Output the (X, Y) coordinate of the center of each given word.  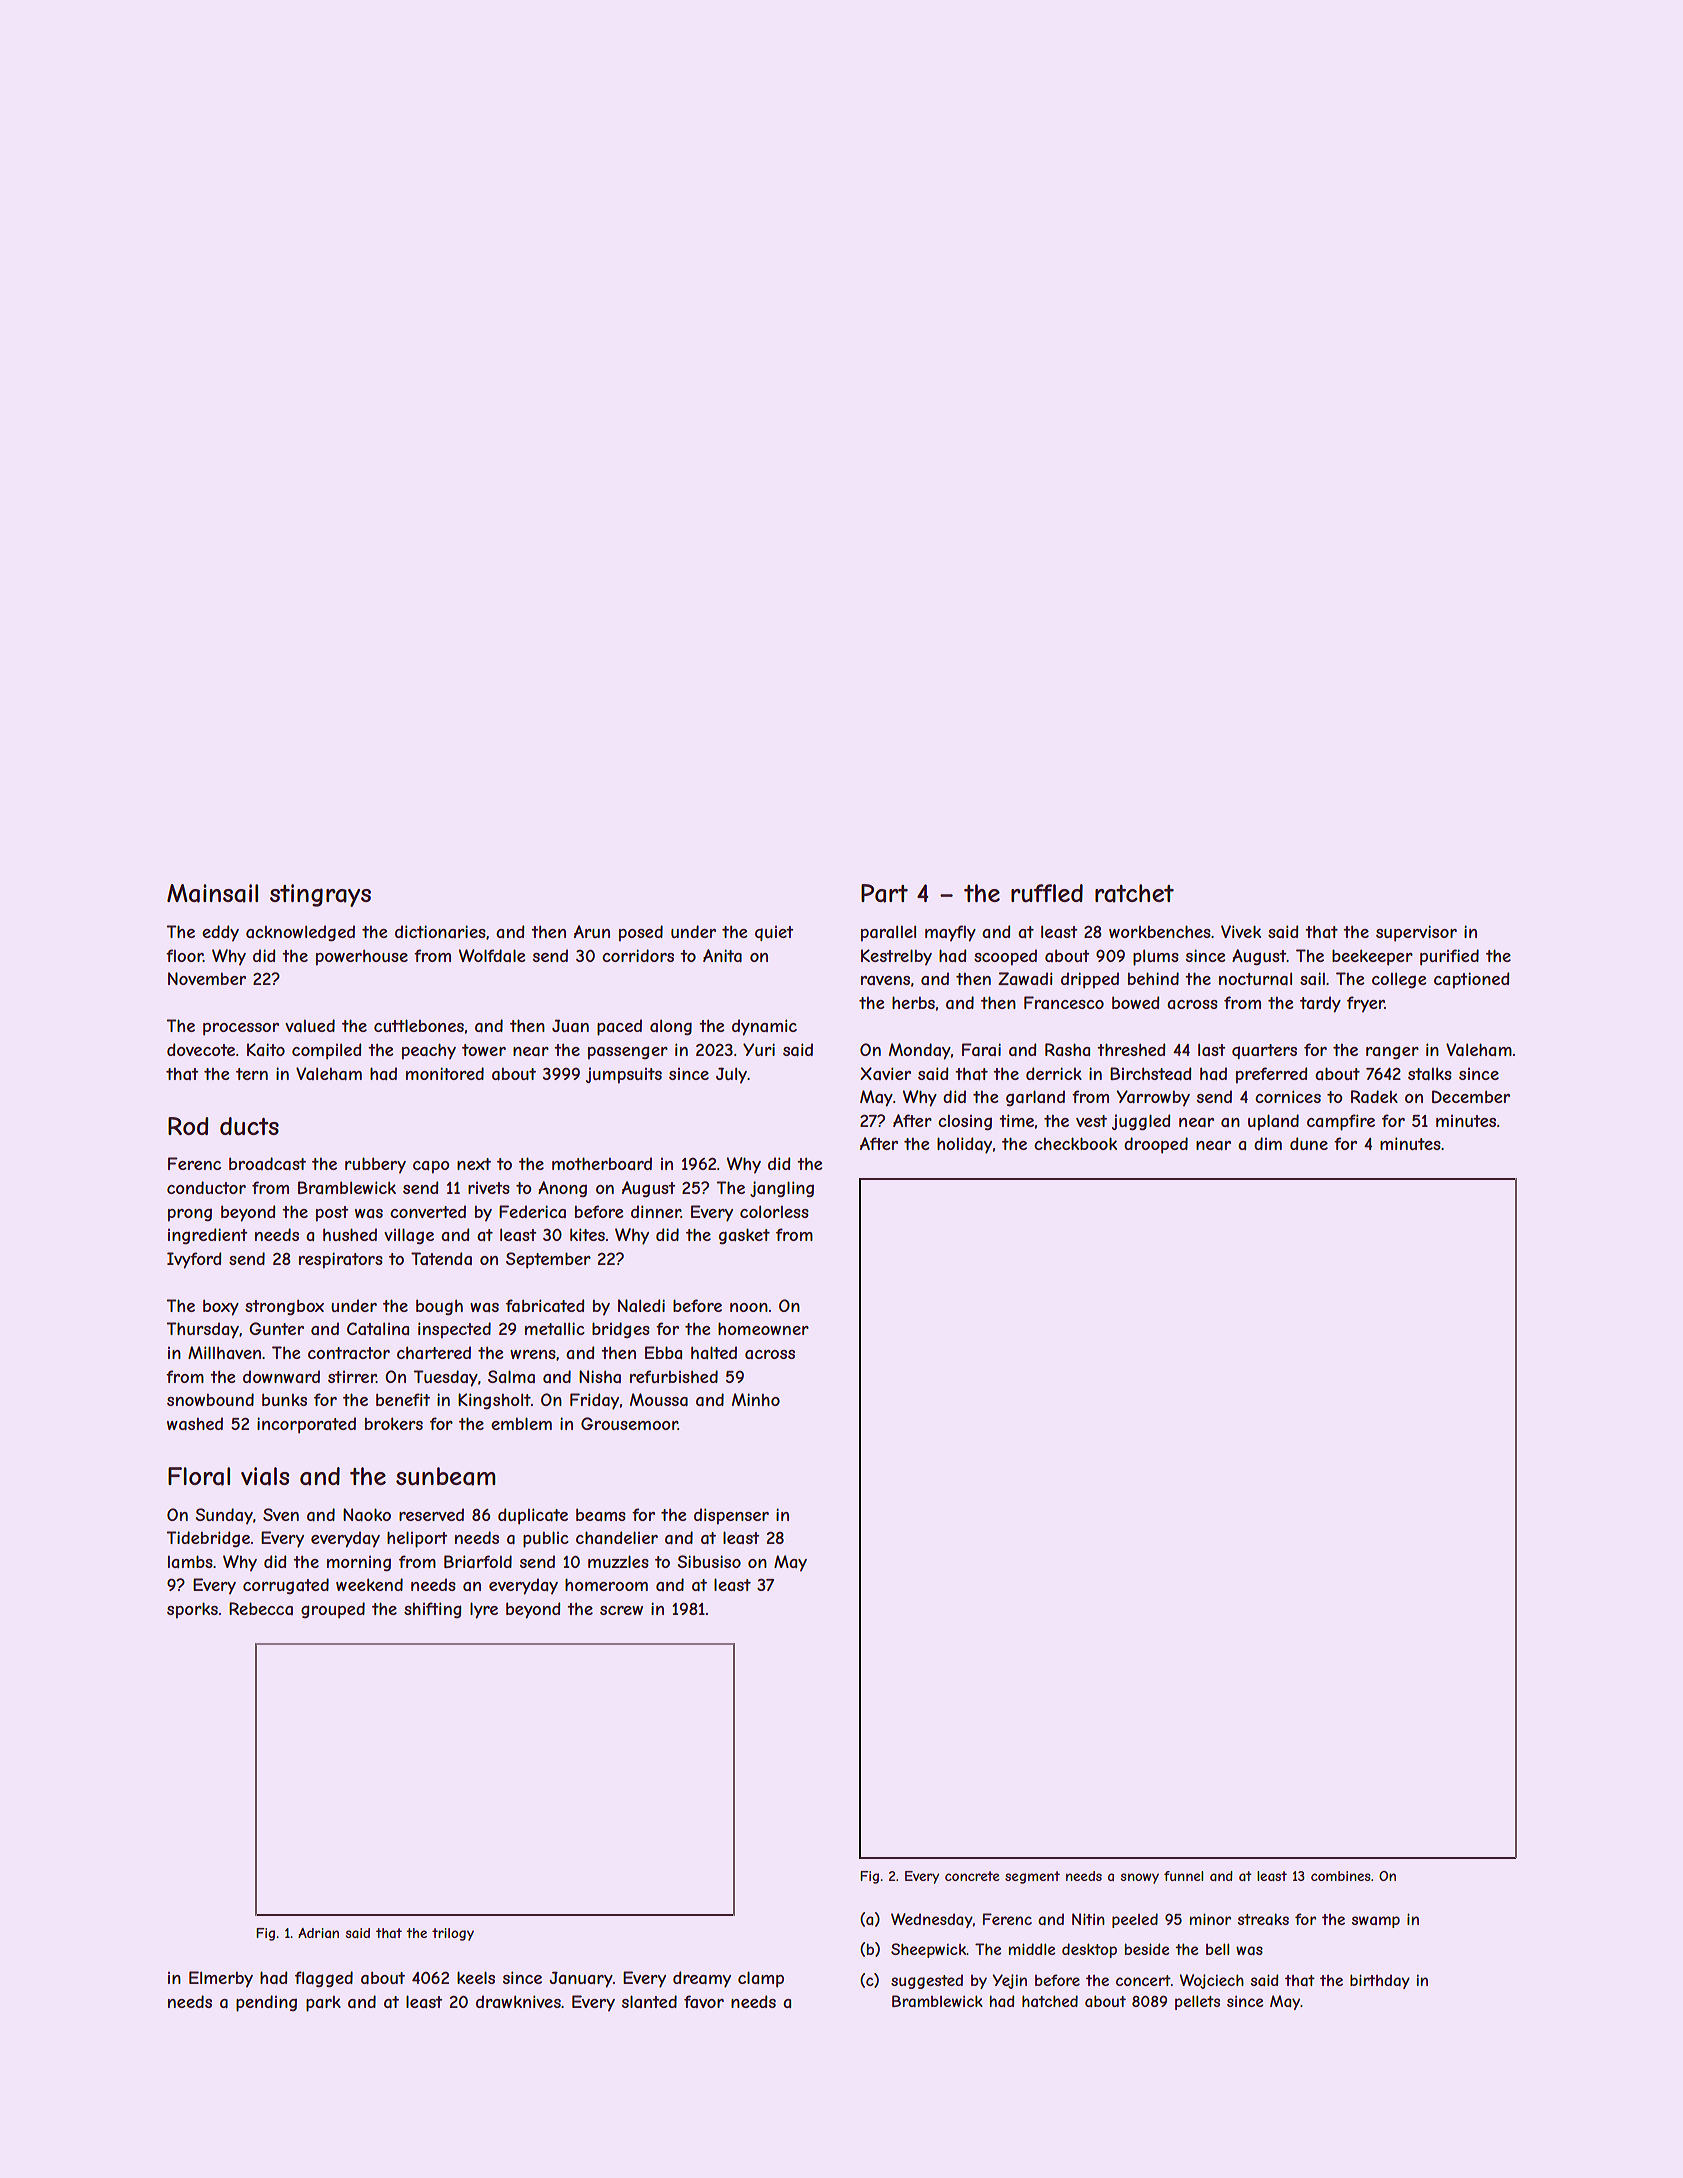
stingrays (320, 895)
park (323, 2004)
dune (1309, 1143)
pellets (1197, 2002)
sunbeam (446, 1476)
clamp (761, 1979)
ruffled (1047, 893)
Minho (756, 1399)
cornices (1288, 1096)
